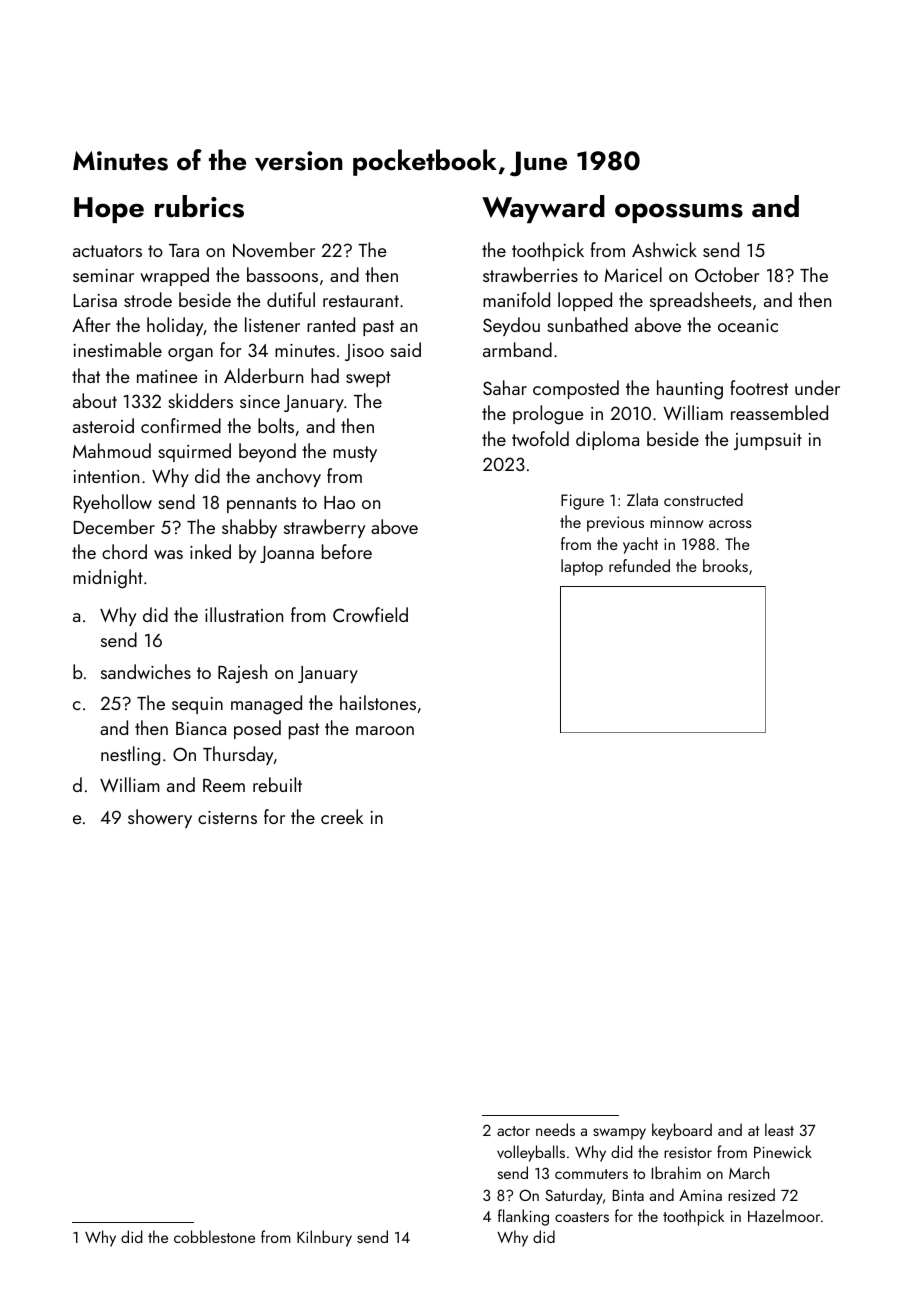  What do you see at coordinates (214, 1236) in the screenshot?
I see `cobblestone` at bounding box center [214, 1236].
